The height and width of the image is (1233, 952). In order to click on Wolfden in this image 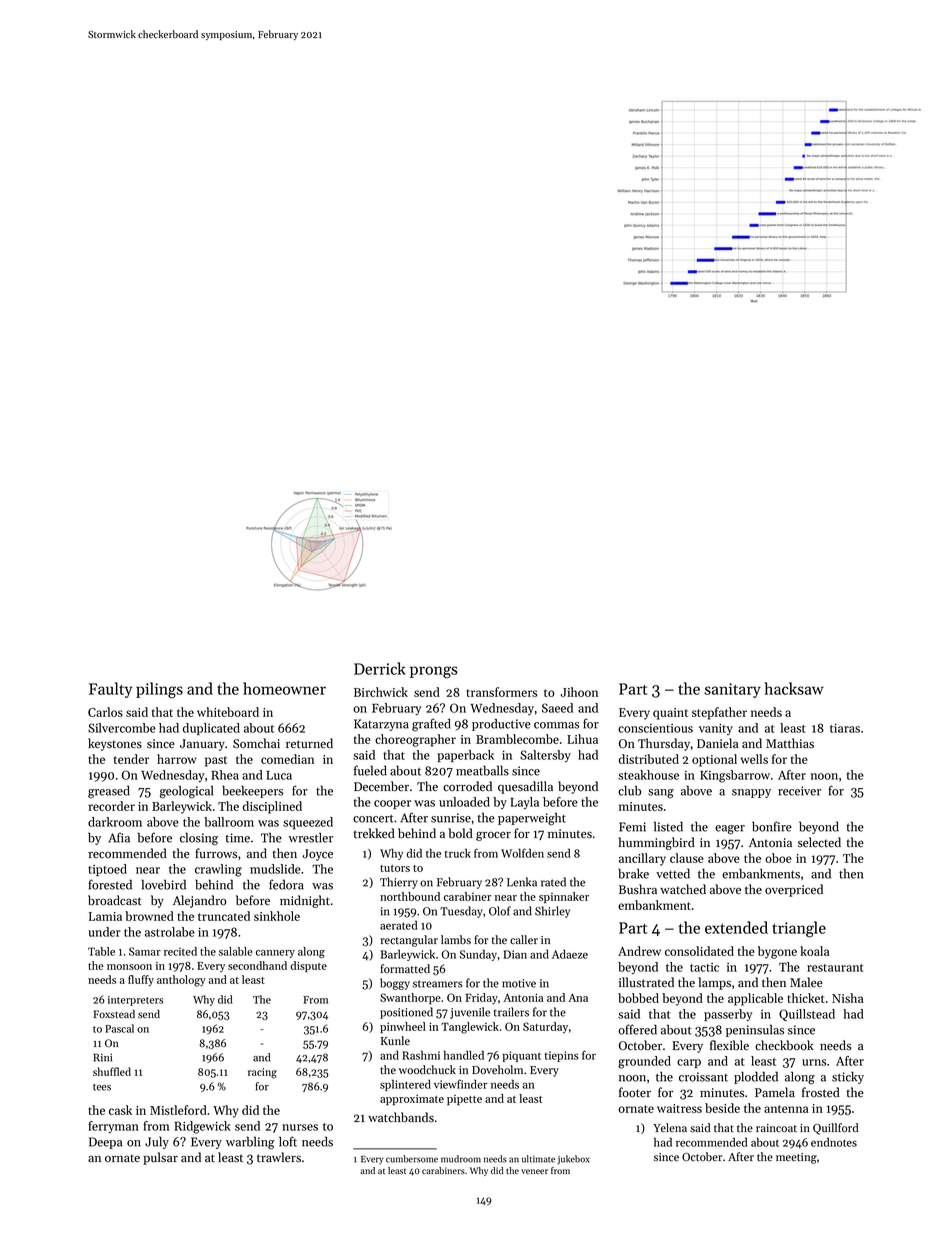, I will do `click(522, 853)`.
